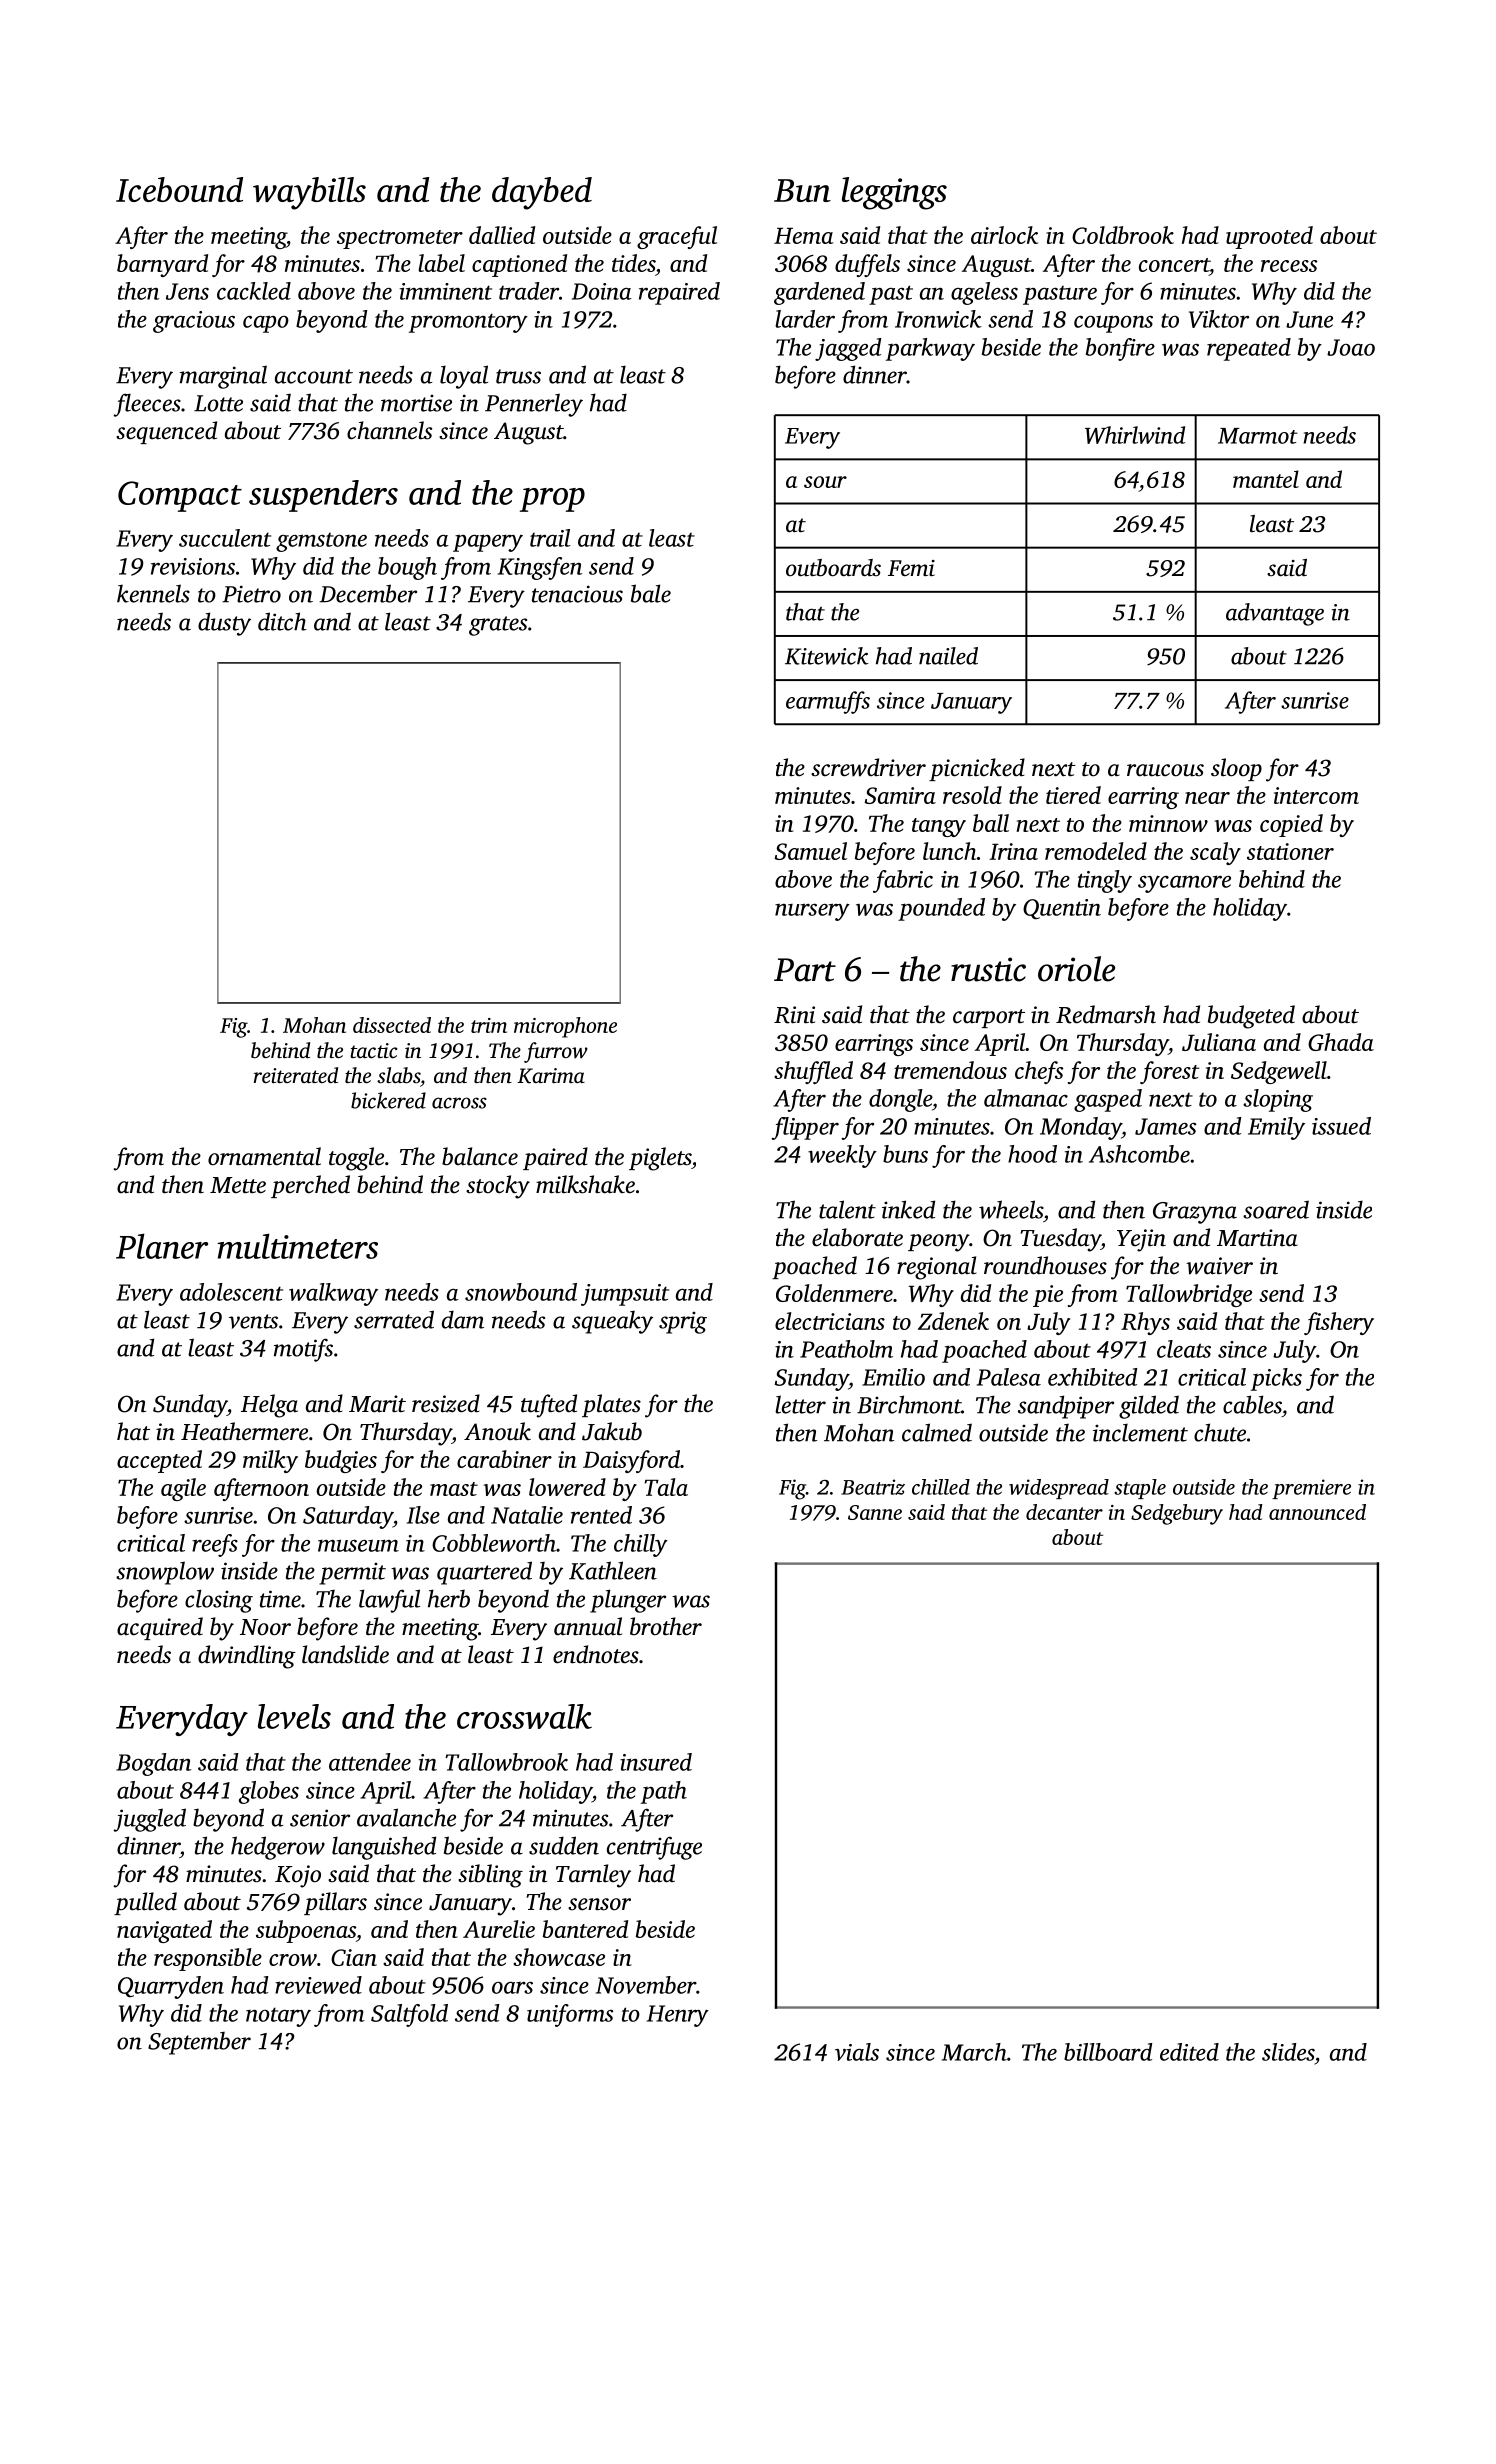 This screenshot has height=2464, width=1496. What do you see at coordinates (1269, 237) in the screenshot?
I see `uprooted` at bounding box center [1269, 237].
